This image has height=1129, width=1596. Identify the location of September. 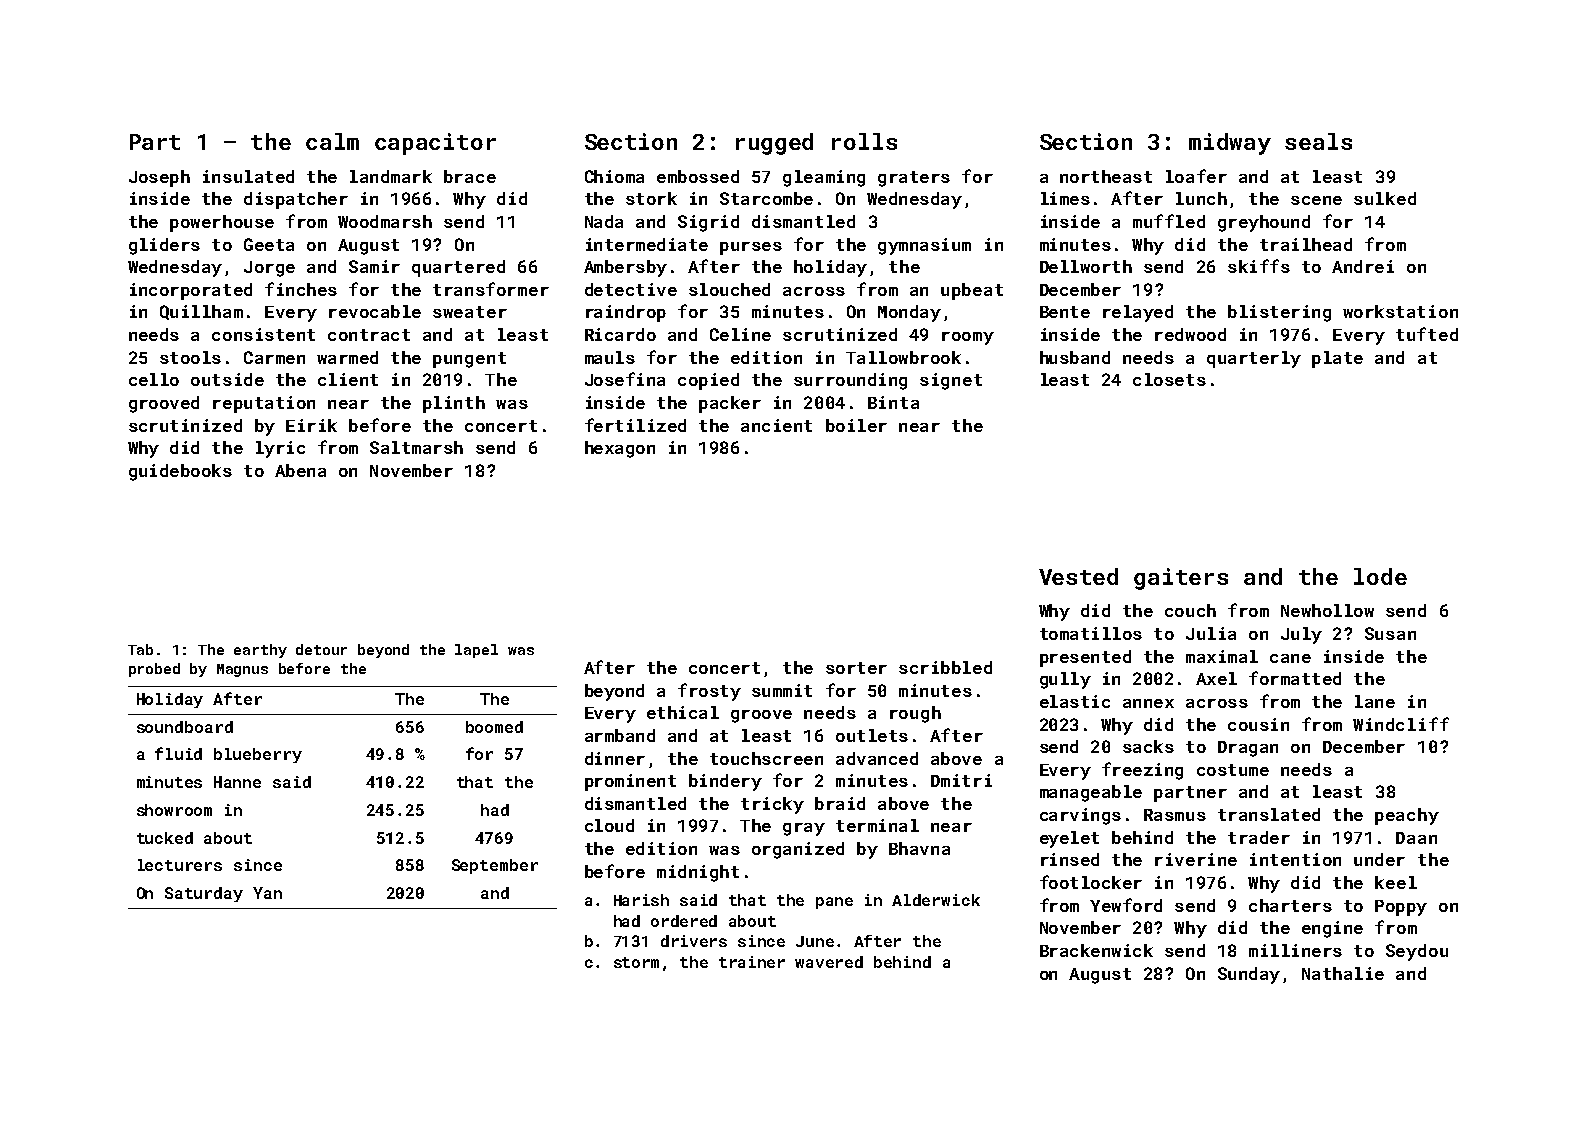
(495, 866).
